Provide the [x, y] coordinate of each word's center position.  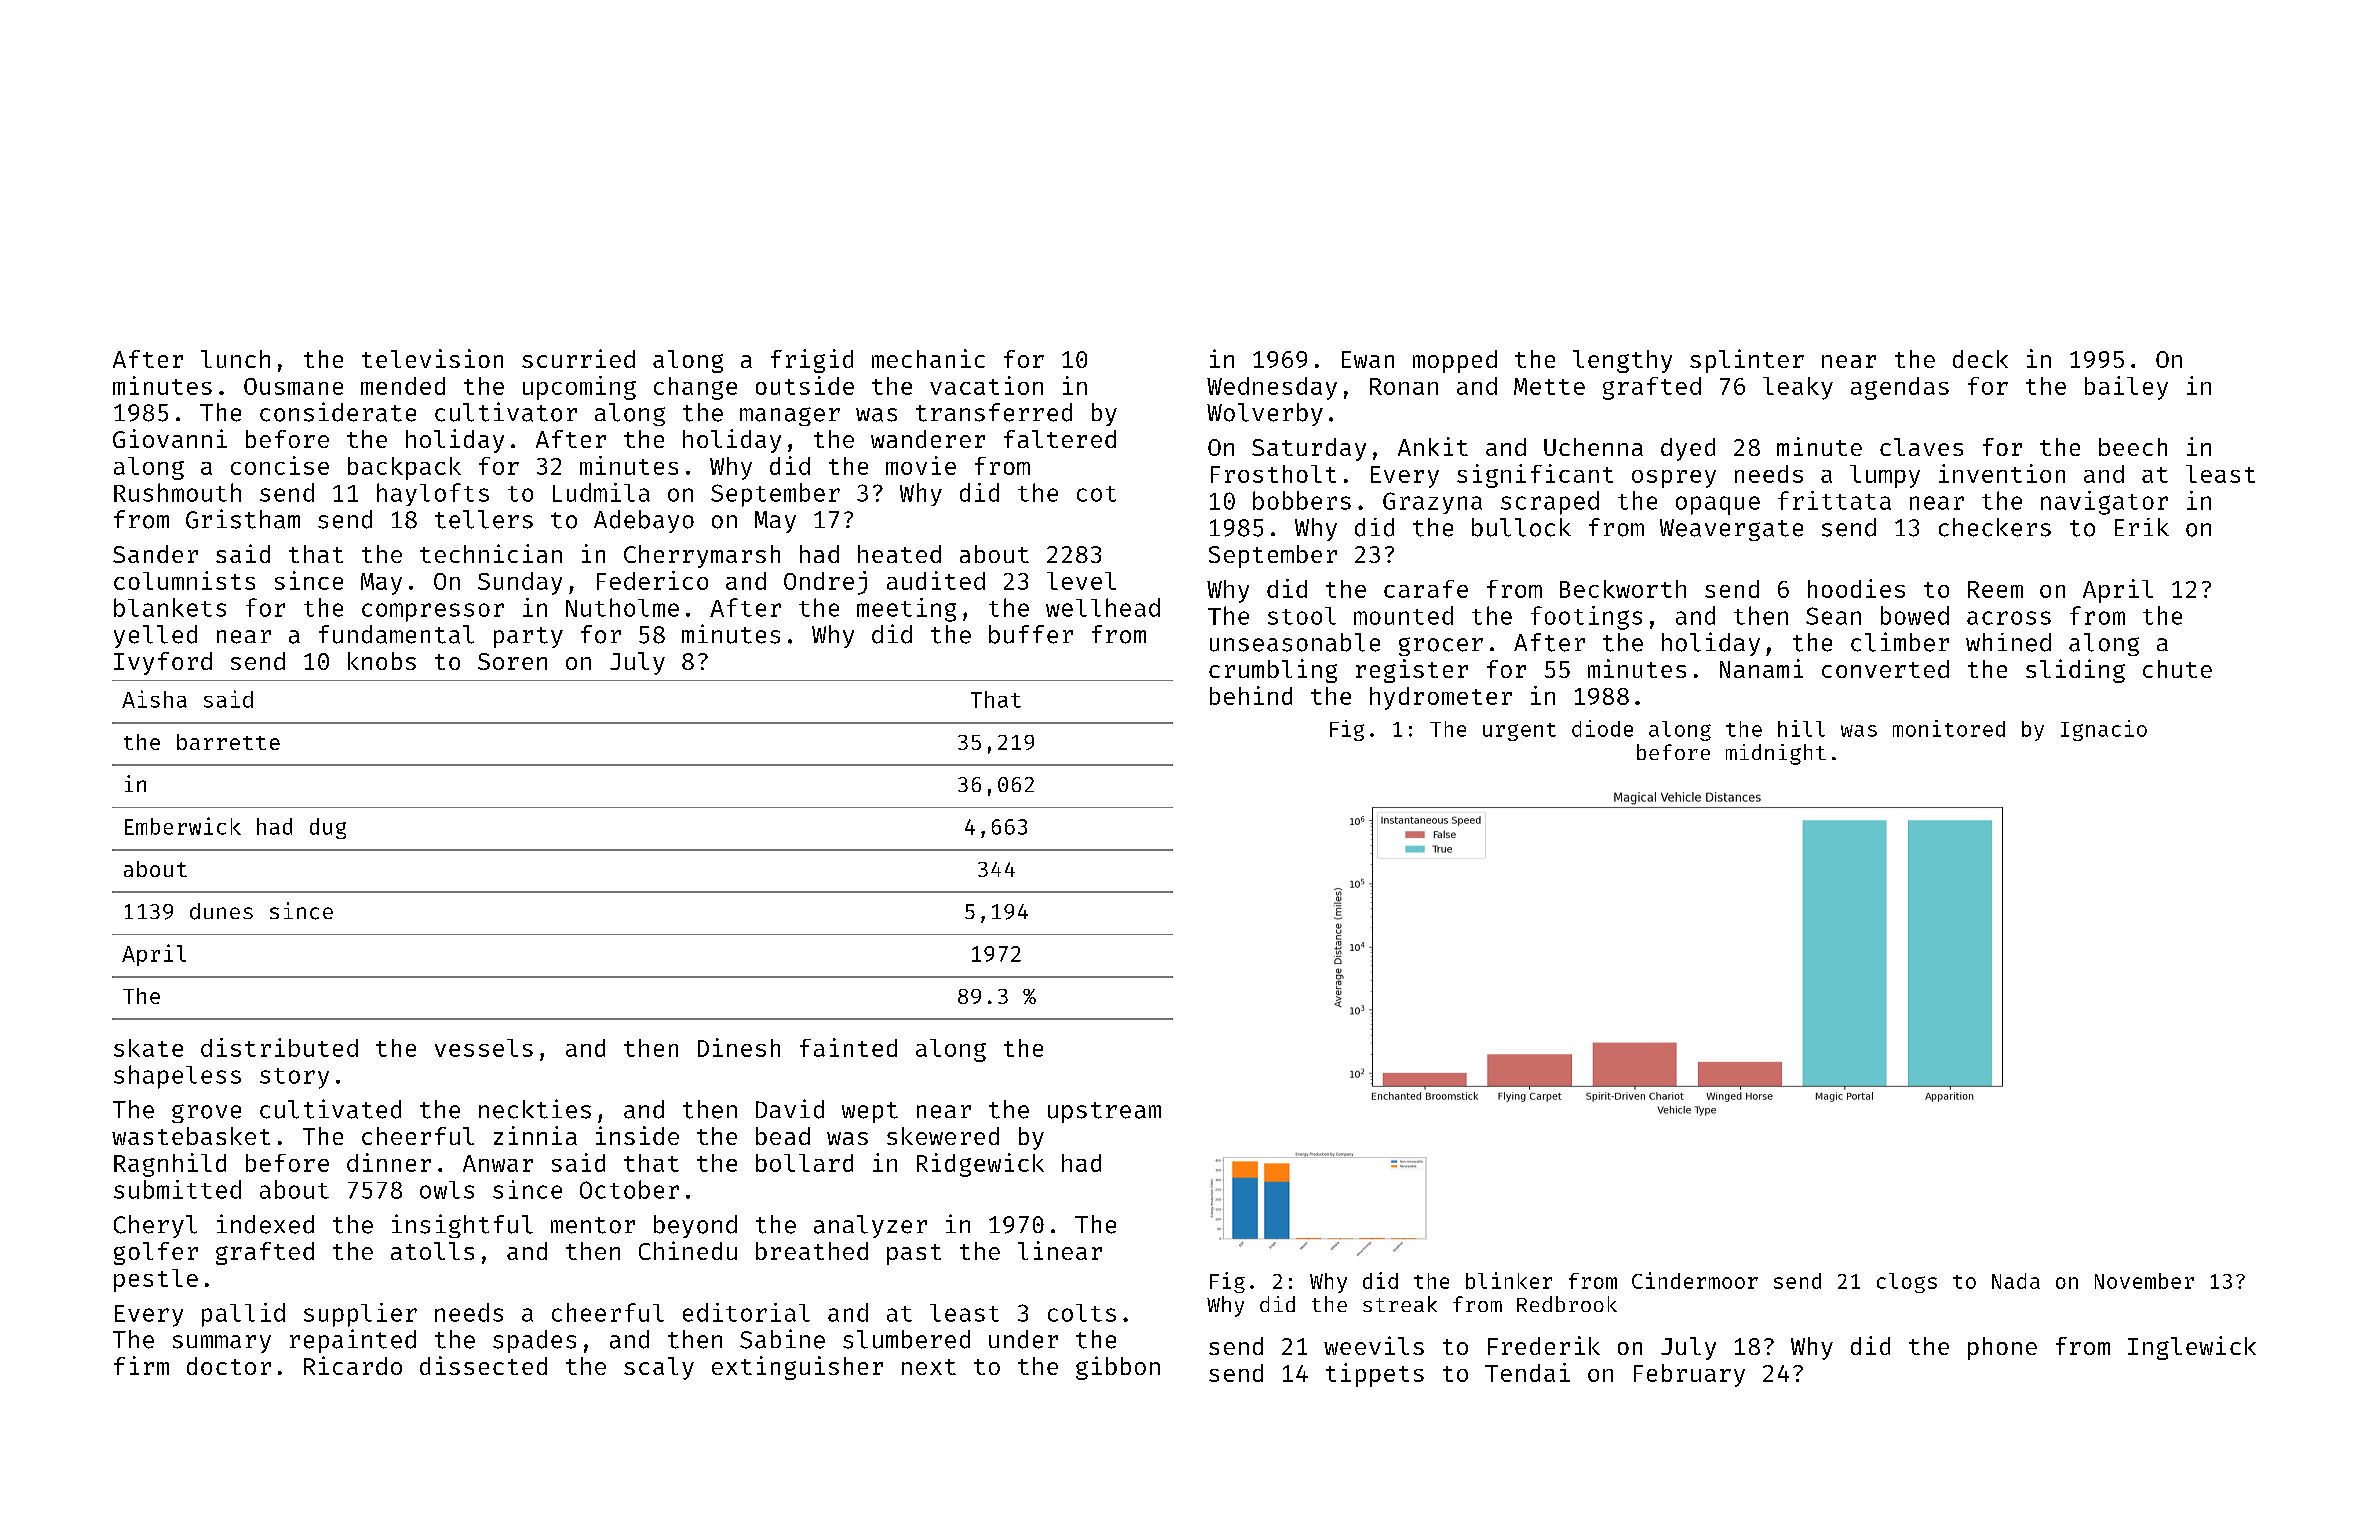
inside [637, 1135]
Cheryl [155, 1226]
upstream [1104, 1112]
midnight [1776, 754]
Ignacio [2104, 730]
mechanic [928, 358]
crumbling [1273, 671]
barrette [228, 742]
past [914, 1254]
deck [1980, 359]
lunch [235, 359]
